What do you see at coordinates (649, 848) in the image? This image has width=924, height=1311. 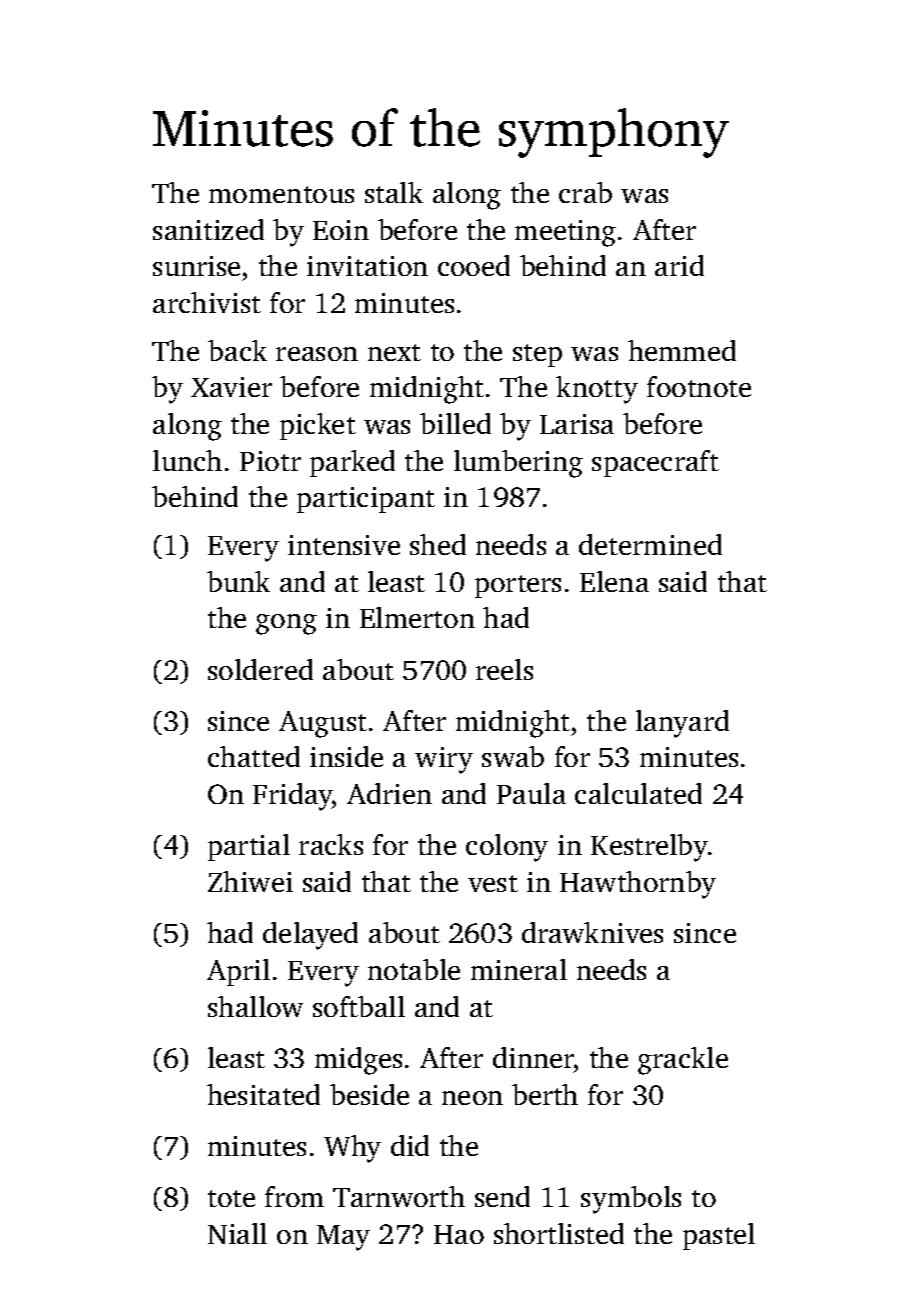 I see `Kestrelby` at bounding box center [649, 848].
